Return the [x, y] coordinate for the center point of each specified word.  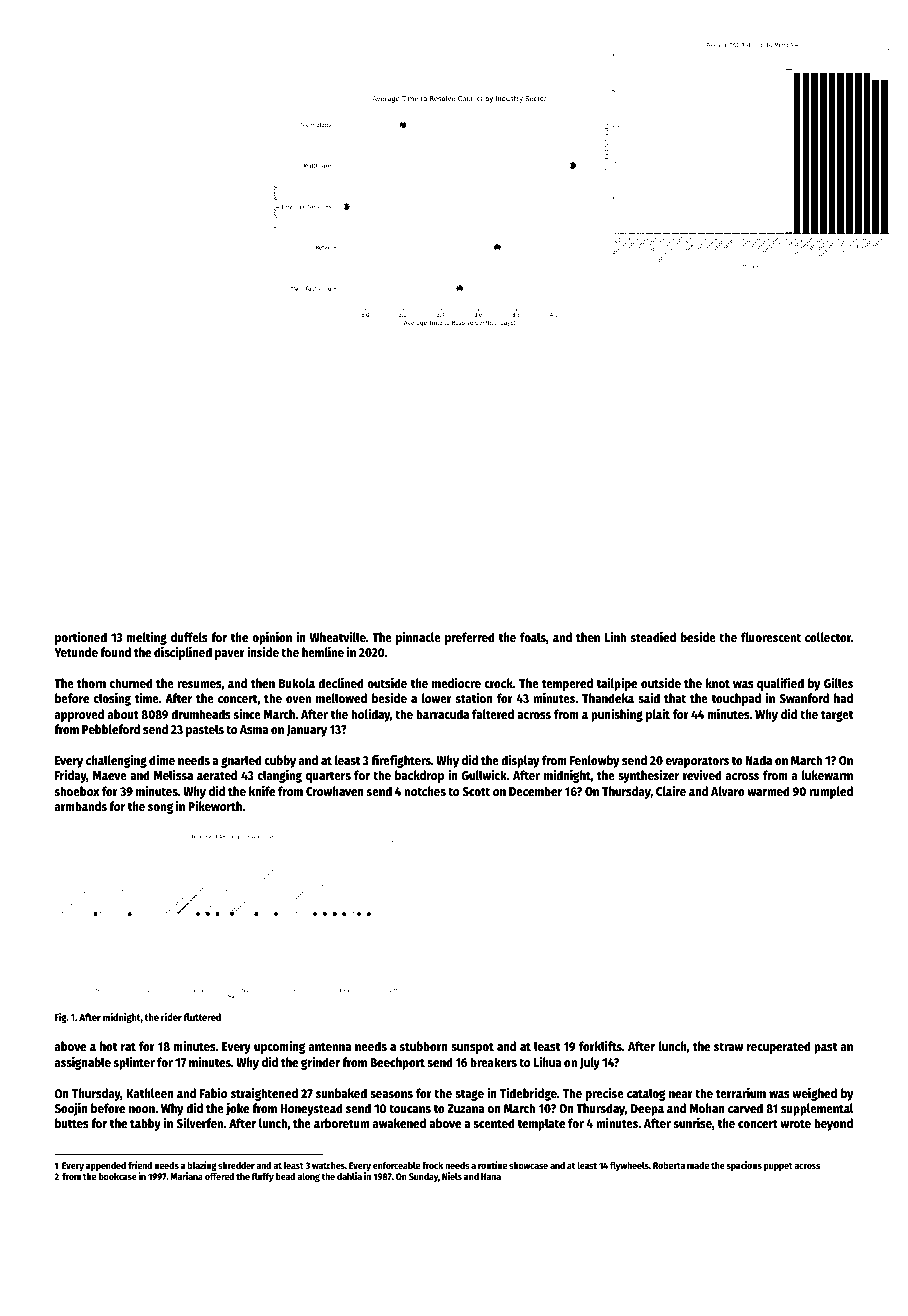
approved [79, 715]
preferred [470, 638]
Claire [671, 790]
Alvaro [728, 791]
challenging [116, 761]
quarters [328, 777]
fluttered [202, 1017]
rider [171, 1017]
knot [718, 683]
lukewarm [827, 775]
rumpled [831, 792]
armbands [81, 806]
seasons [391, 1094]
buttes [72, 1123]
